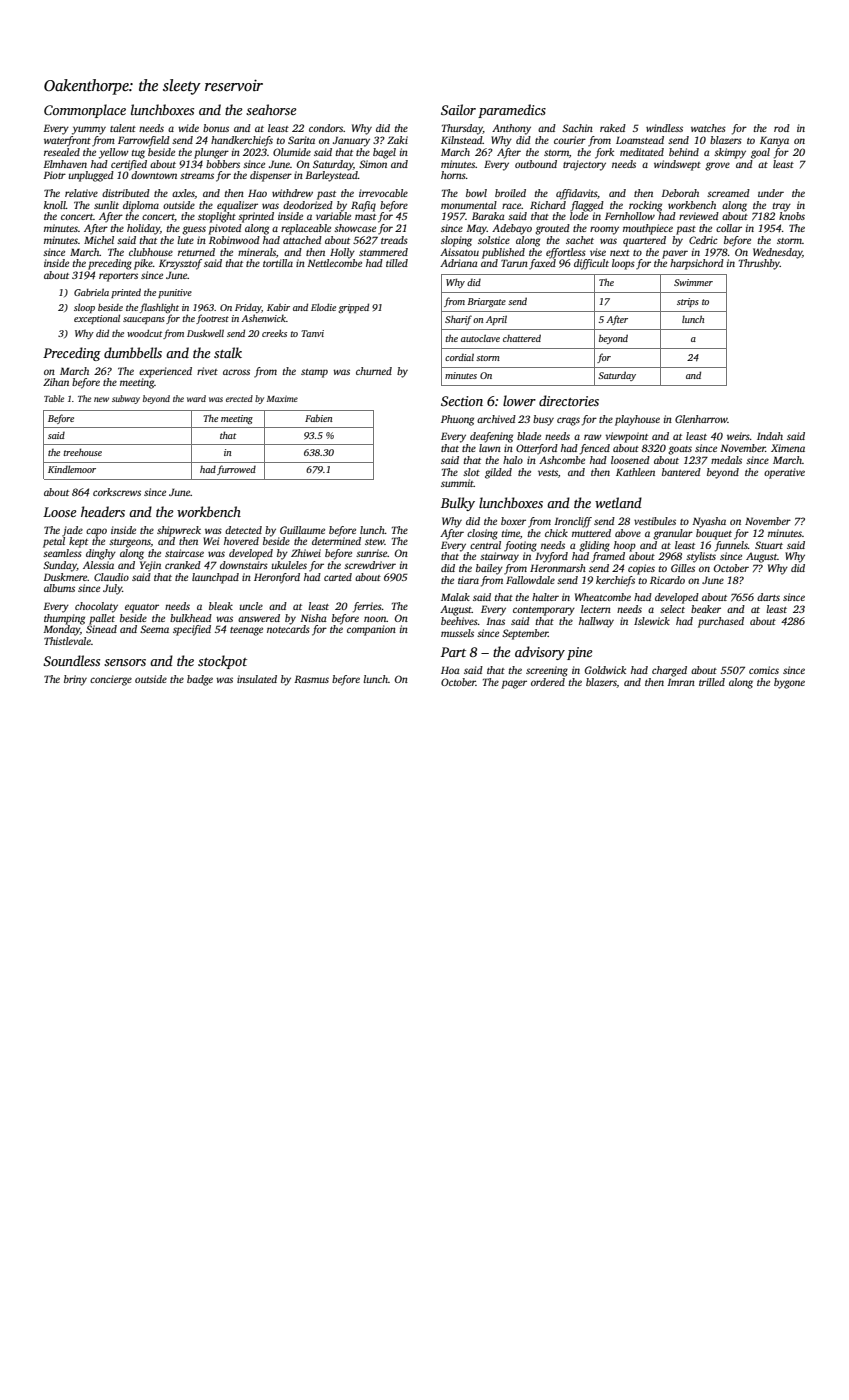 Image resolution: width=849 pixels, height=1400 pixels. I want to click on reporters, so click(118, 277).
